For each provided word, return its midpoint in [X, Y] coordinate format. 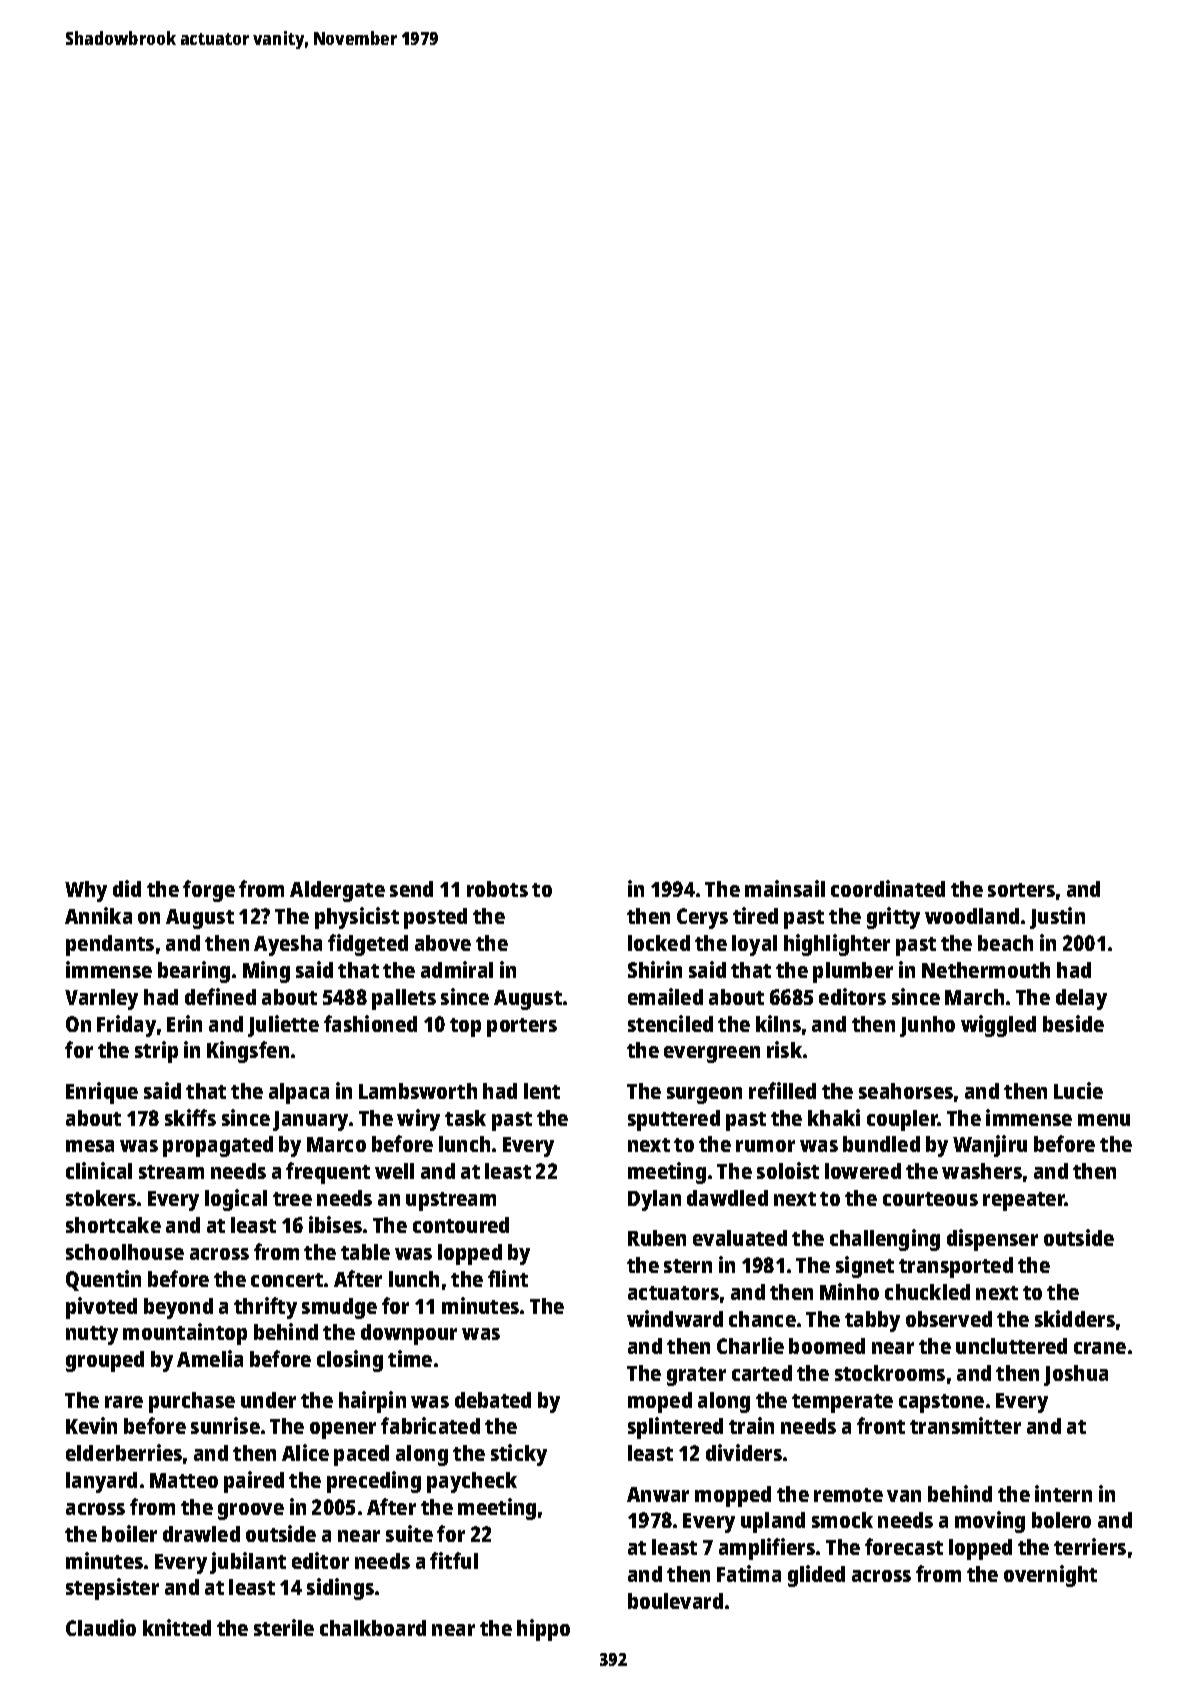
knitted [177, 1627]
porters [522, 1027]
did [127, 888]
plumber [853, 972]
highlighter [837, 945]
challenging [885, 1240]
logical [236, 1200]
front [881, 1425]
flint [508, 1278]
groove [251, 1511]
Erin [184, 1023]
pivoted [101, 1308]
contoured [461, 1225]
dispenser [992, 1240]
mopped [733, 1496]
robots [497, 889]
